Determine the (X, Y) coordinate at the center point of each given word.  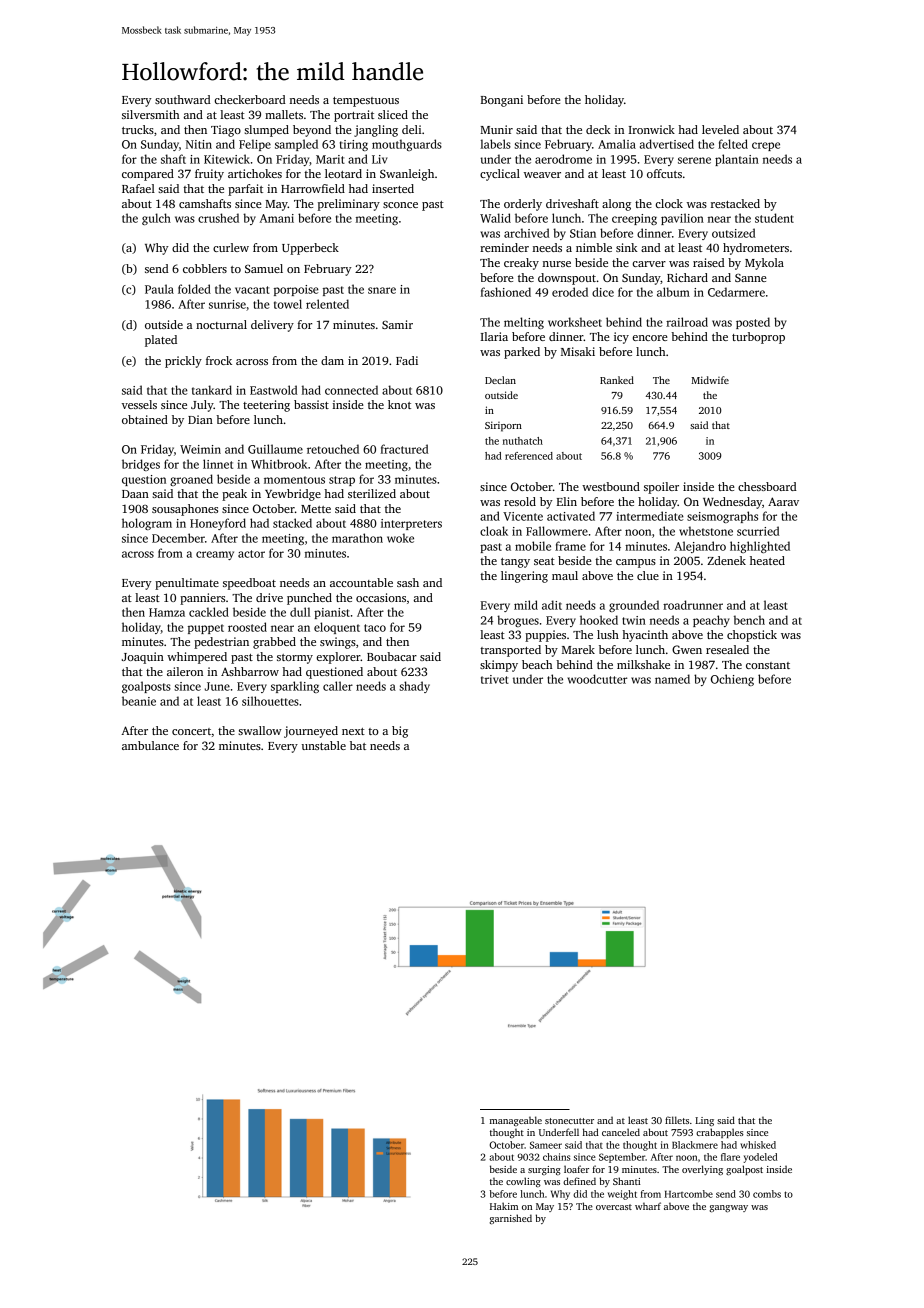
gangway (728, 1209)
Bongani (502, 101)
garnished (510, 1219)
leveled (720, 129)
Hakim (504, 1206)
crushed (218, 218)
